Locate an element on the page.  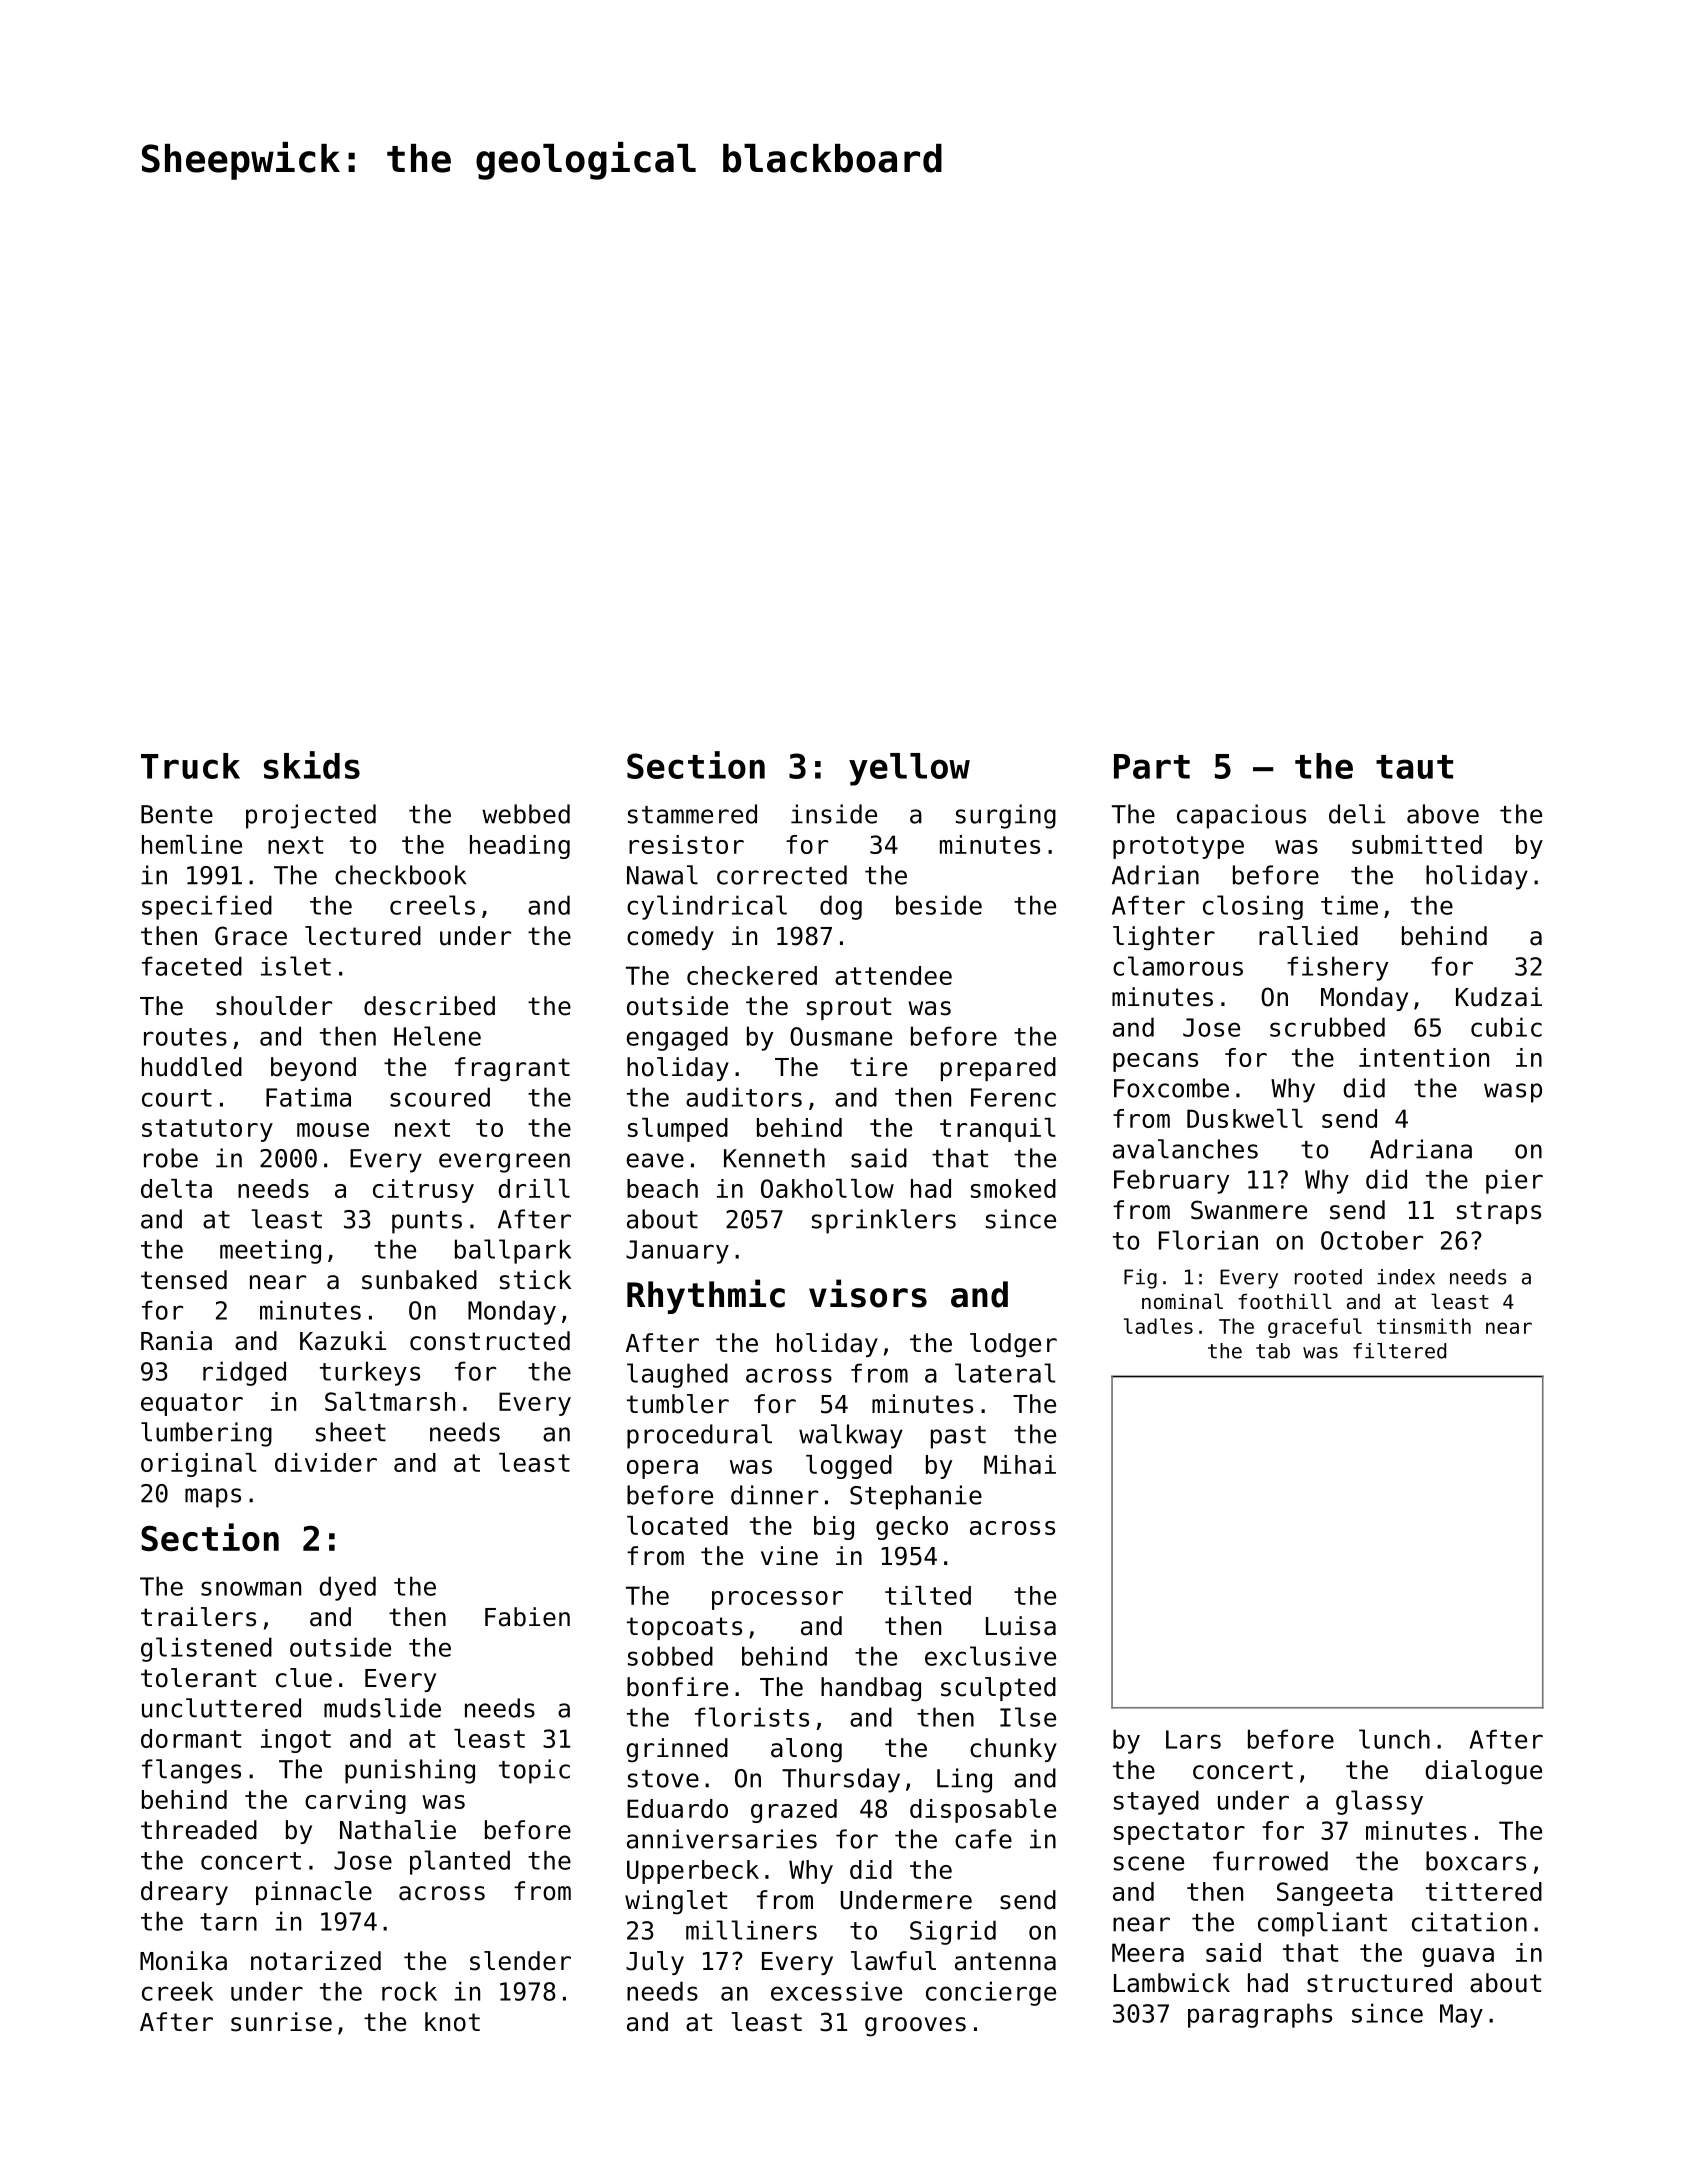
closing is located at coordinates (1253, 907).
